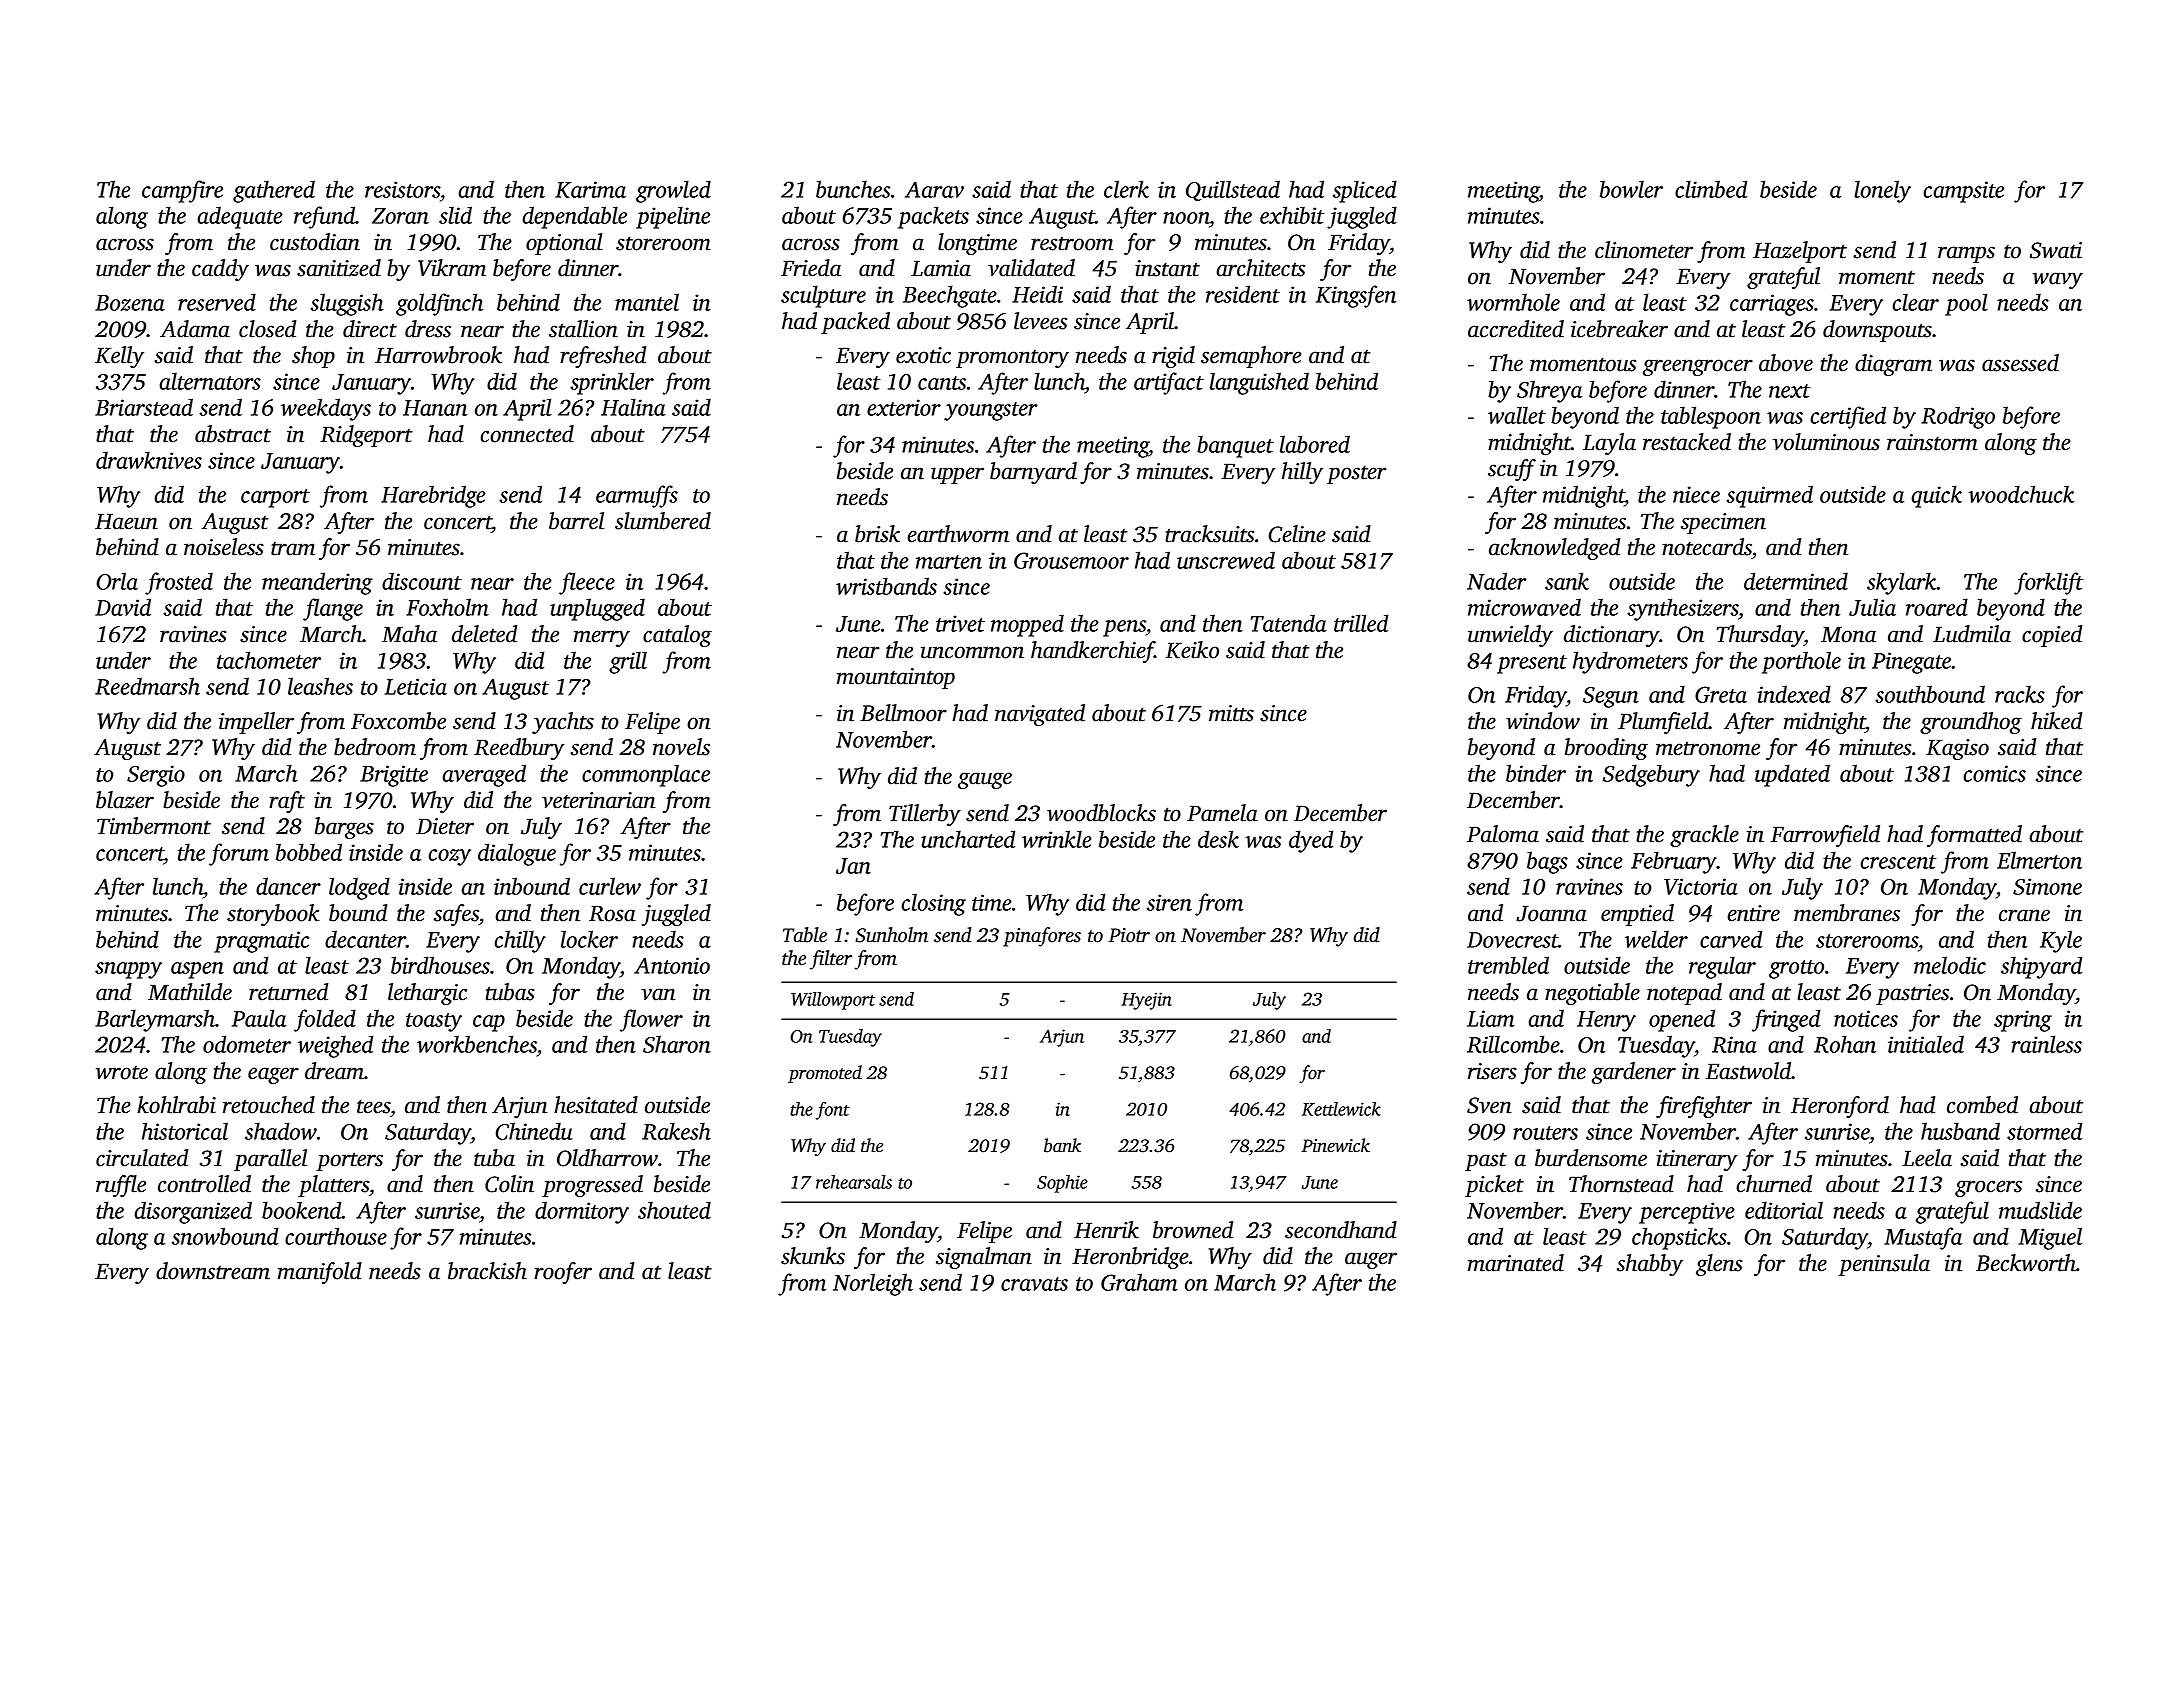  I want to click on Orla, so click(117, 581).
